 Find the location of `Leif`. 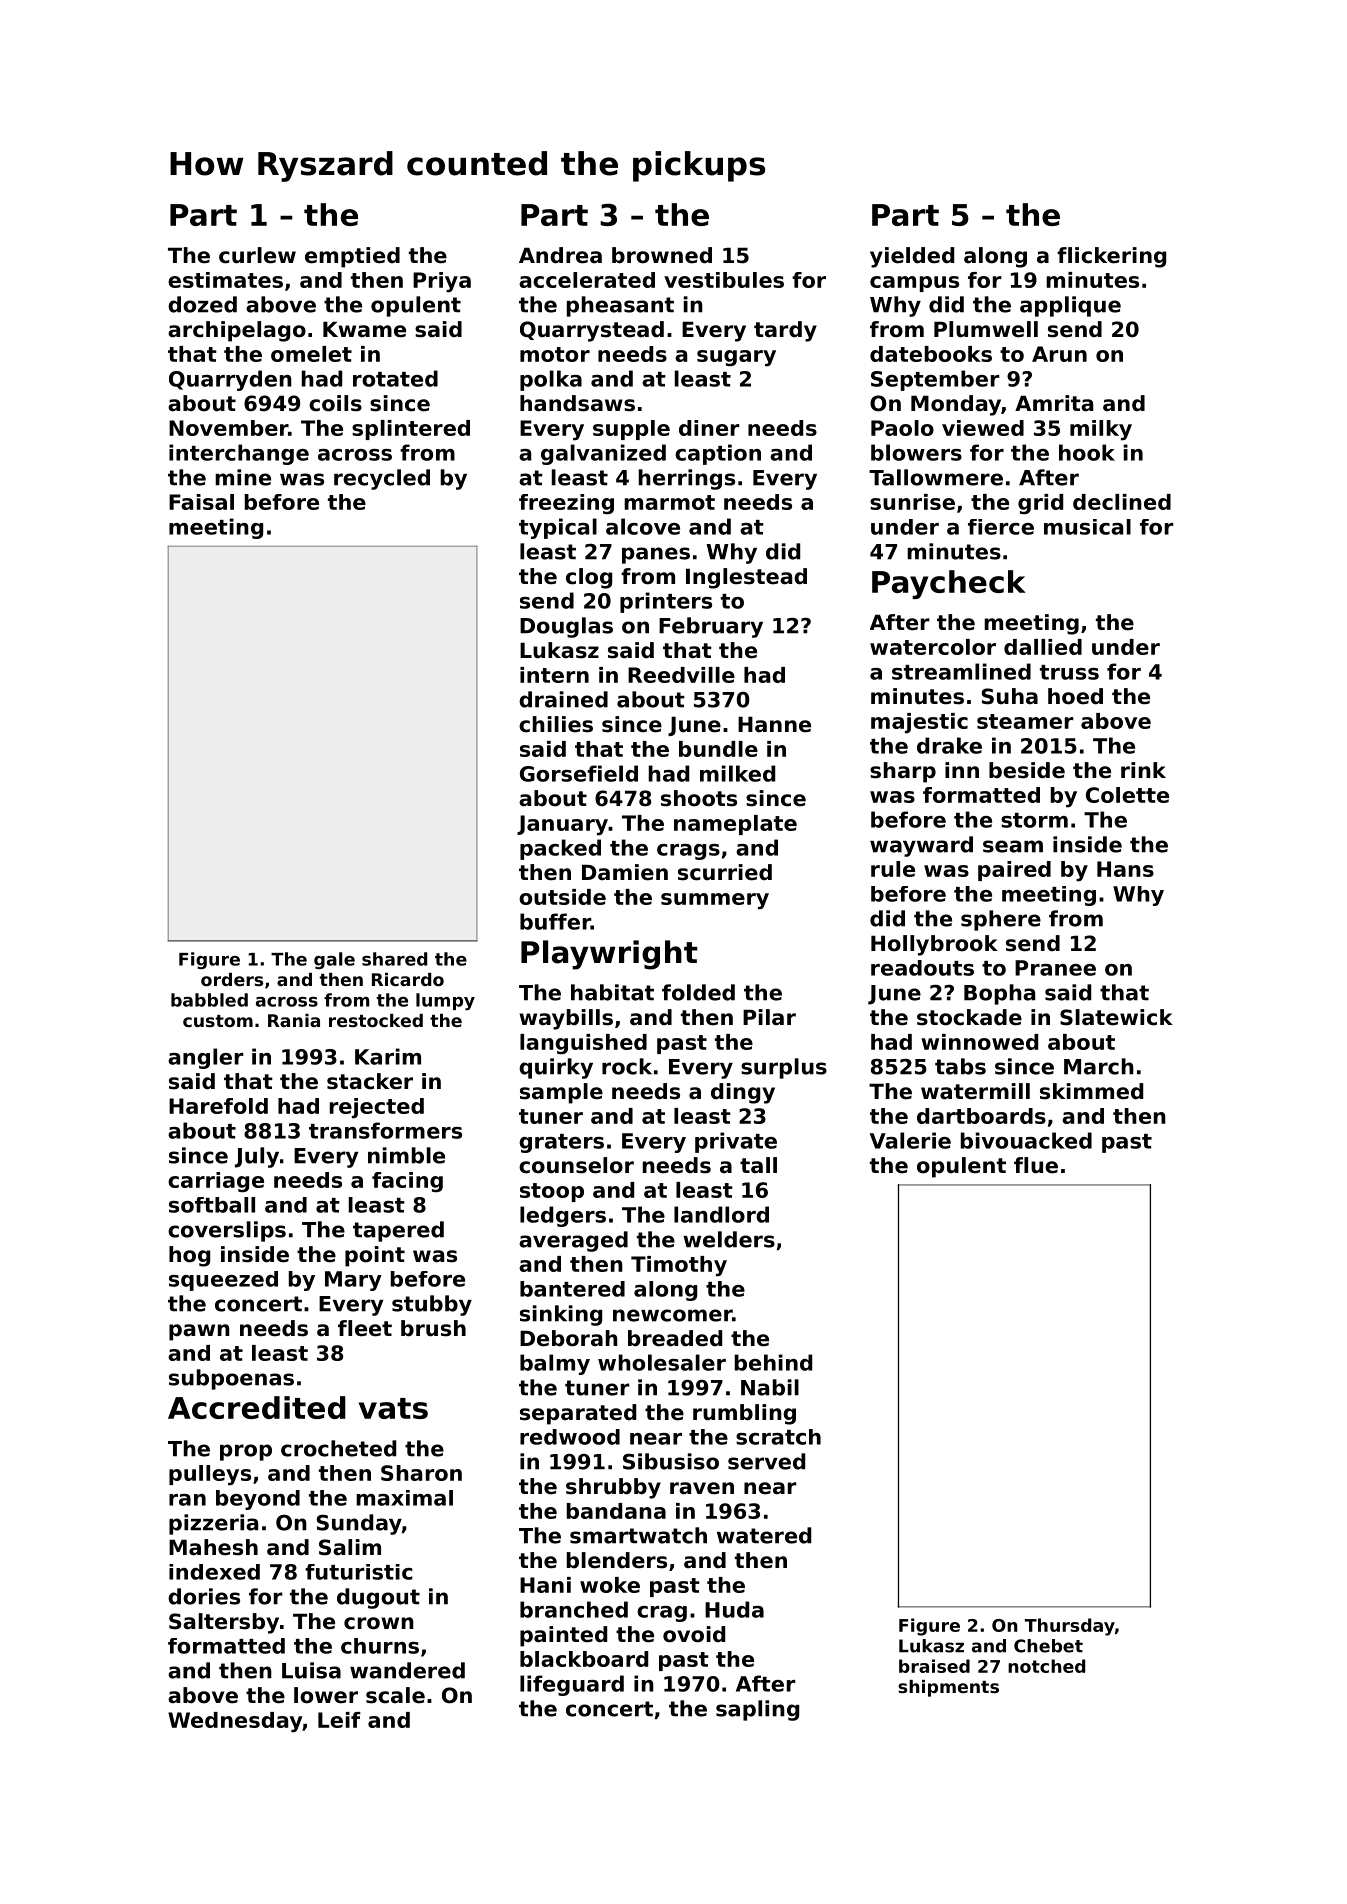

Leif is located at coordinates (339, 1720).
